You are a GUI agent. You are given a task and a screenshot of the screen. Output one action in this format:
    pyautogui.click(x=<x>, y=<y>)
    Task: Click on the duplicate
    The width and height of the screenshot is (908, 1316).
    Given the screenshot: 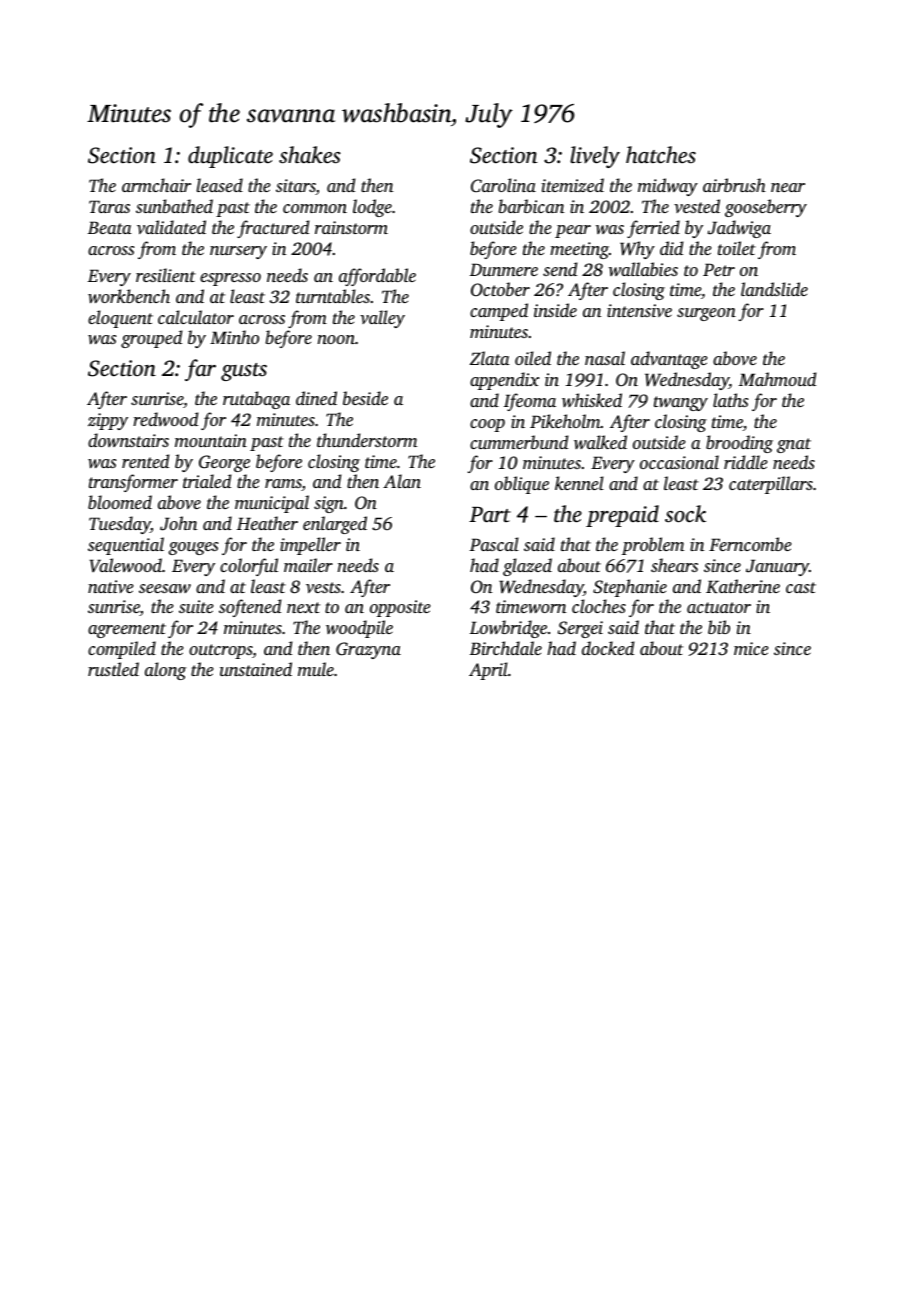 What is the action you would take?
    pyautogui.click(x=230, y=157)
